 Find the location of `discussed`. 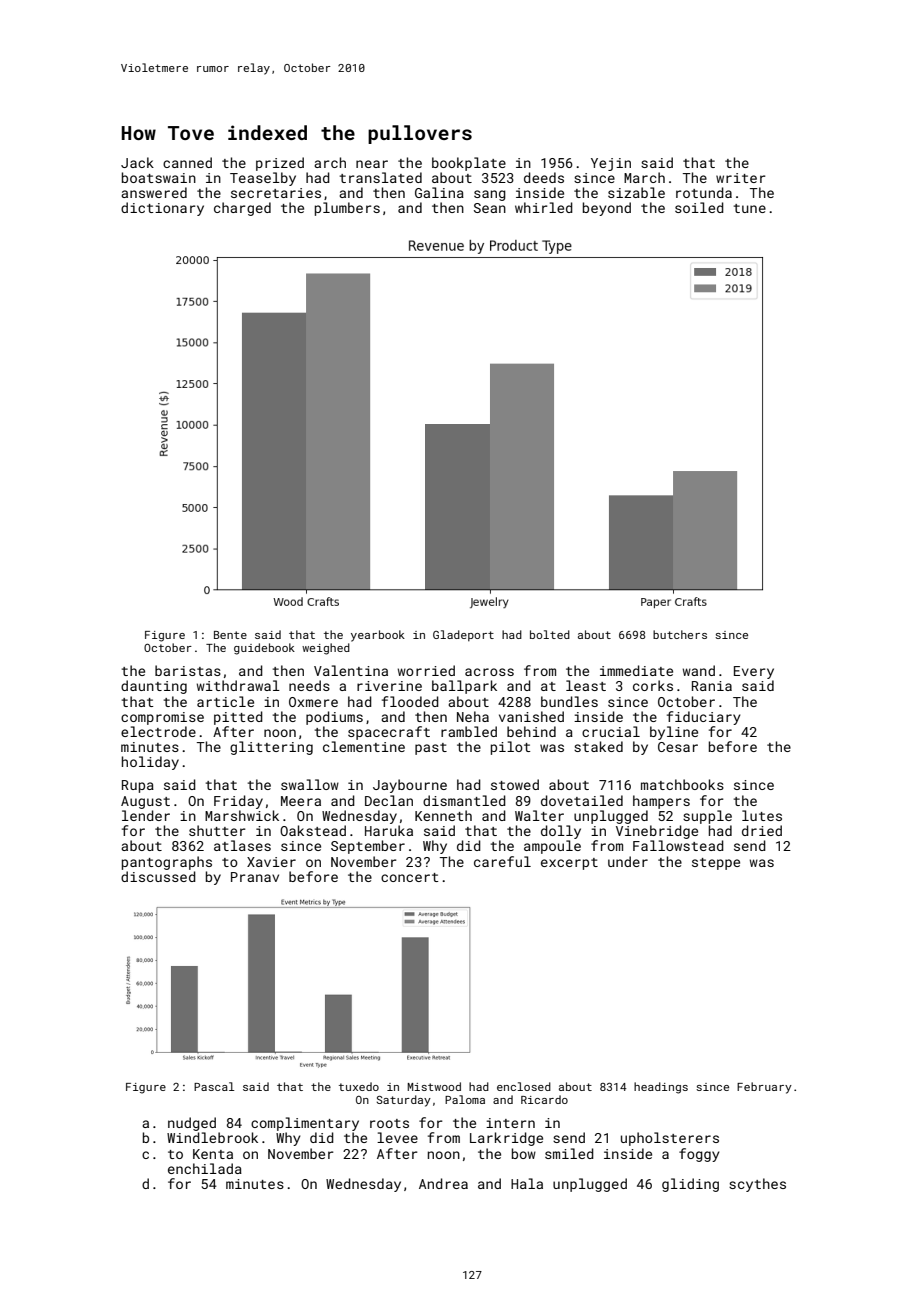

discussed is located at coordinates (158, 876).
